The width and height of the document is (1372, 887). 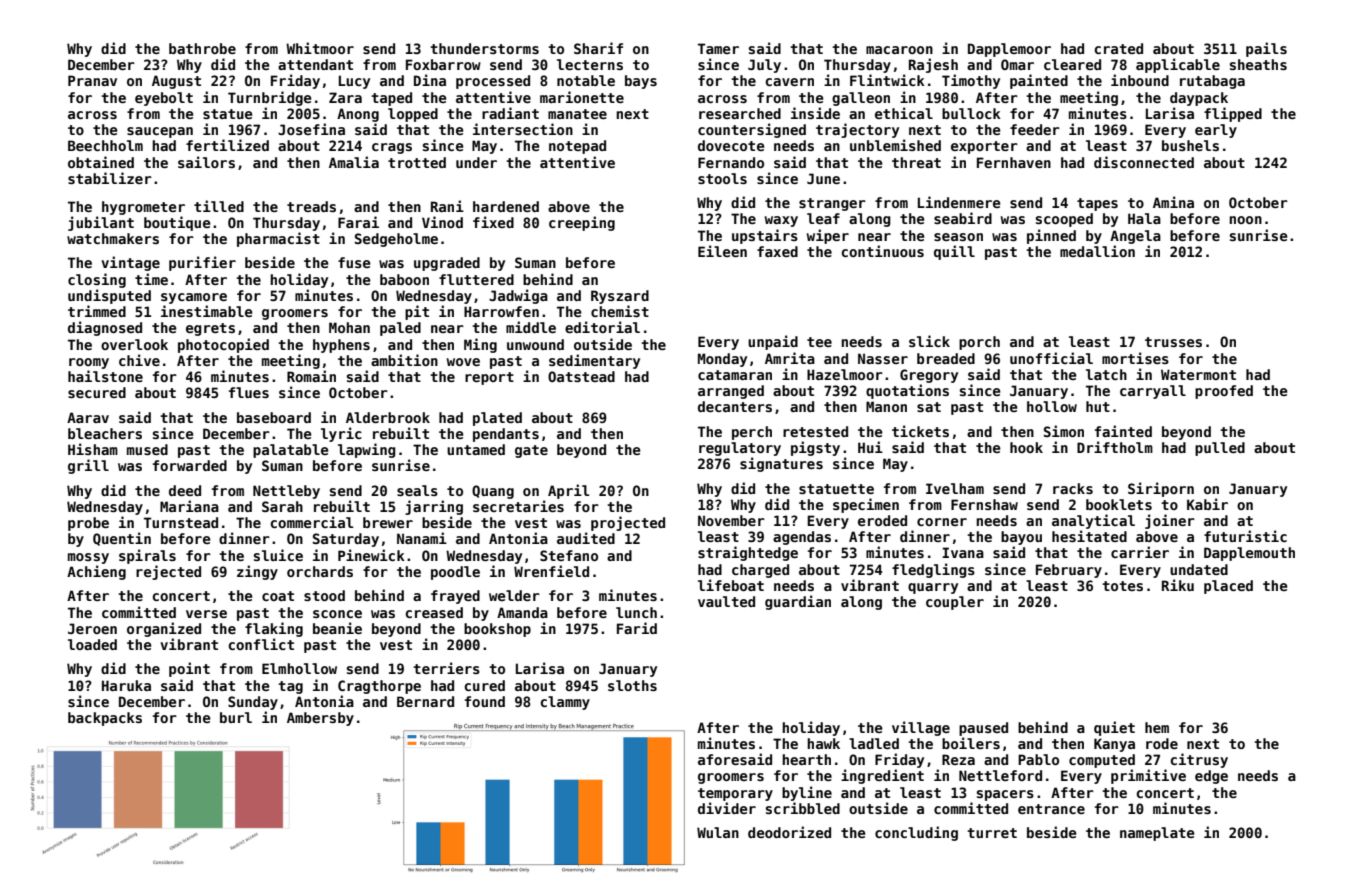 I want to click on attendant, so click(x=315, y=64).
